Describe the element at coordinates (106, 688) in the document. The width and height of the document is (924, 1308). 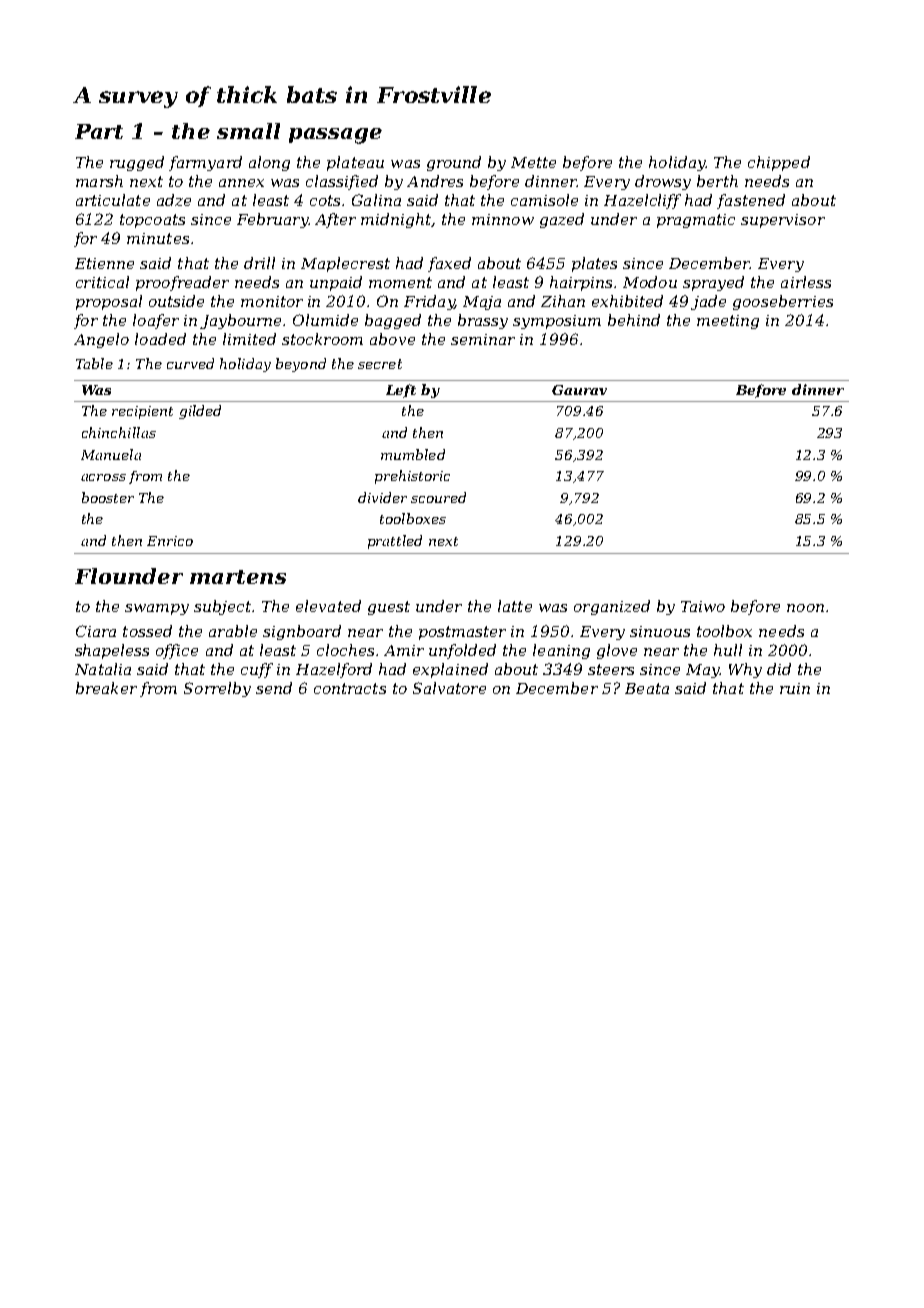
I see `breaker` at that location.
